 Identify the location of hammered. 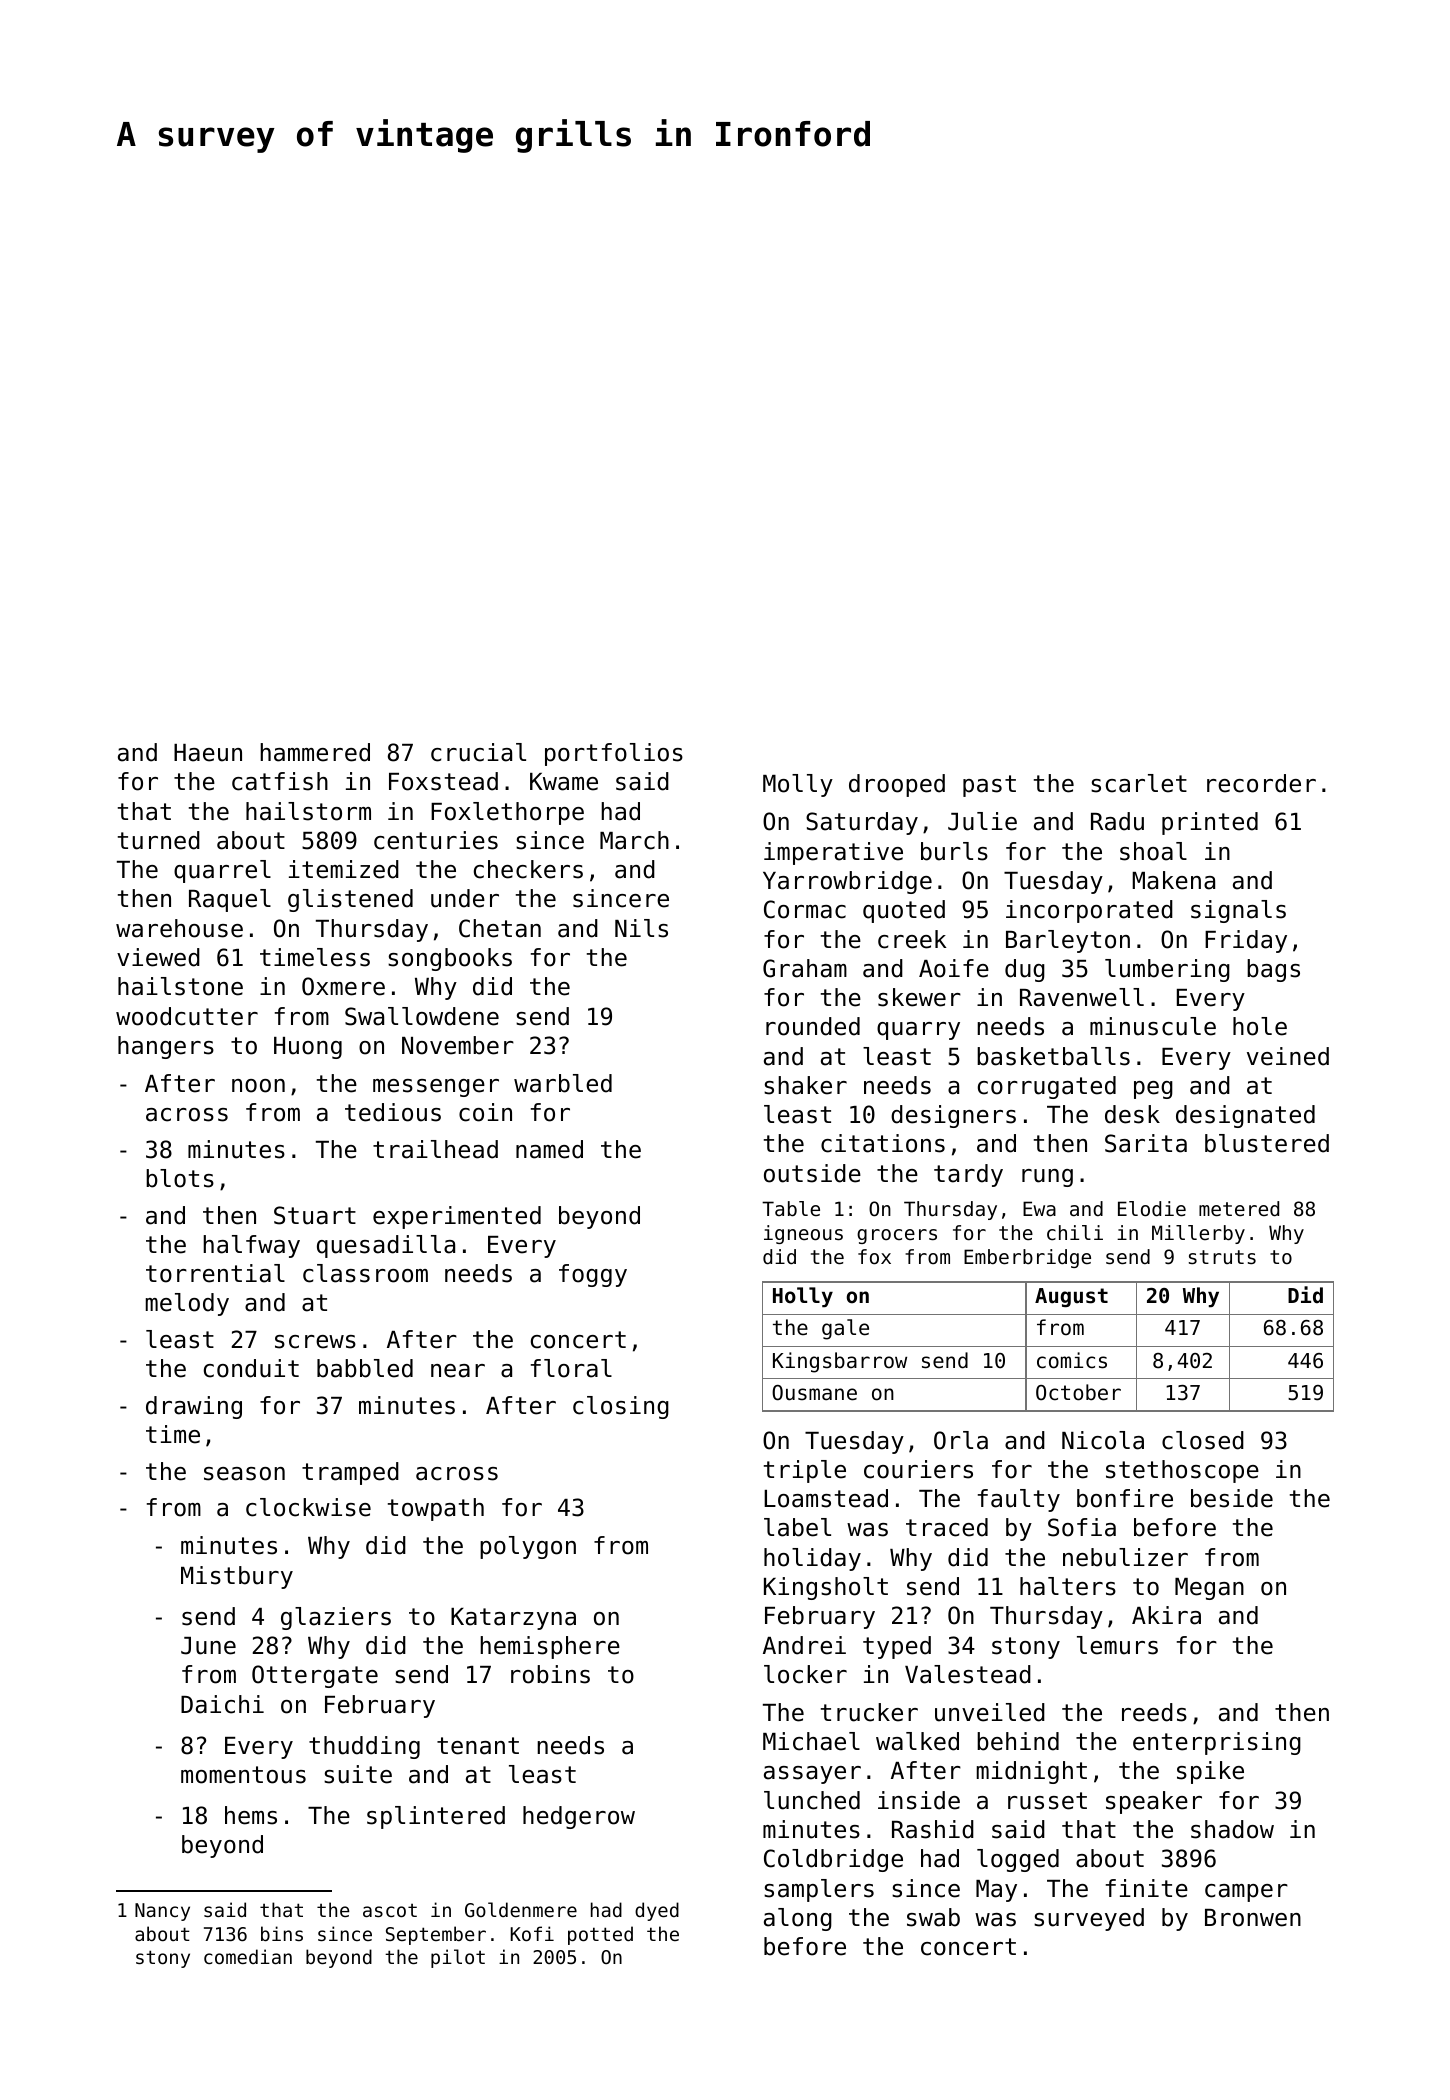
(315, 752).
